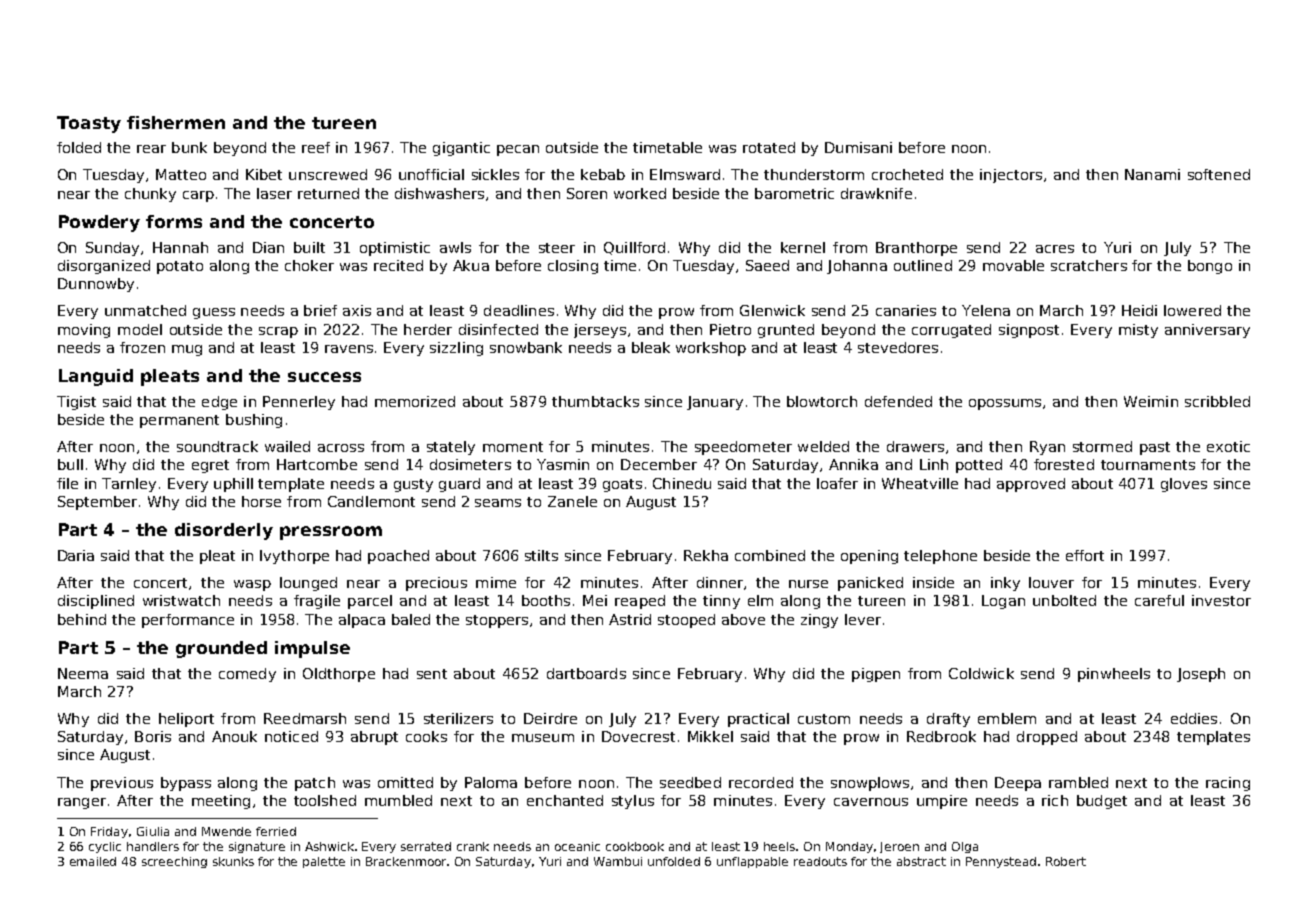 This screenshot has height=924, width=1308. What do you see at coordinates (224, 531) in the screenshot?
I see `disorderly` at bounding box center [224, 531].
